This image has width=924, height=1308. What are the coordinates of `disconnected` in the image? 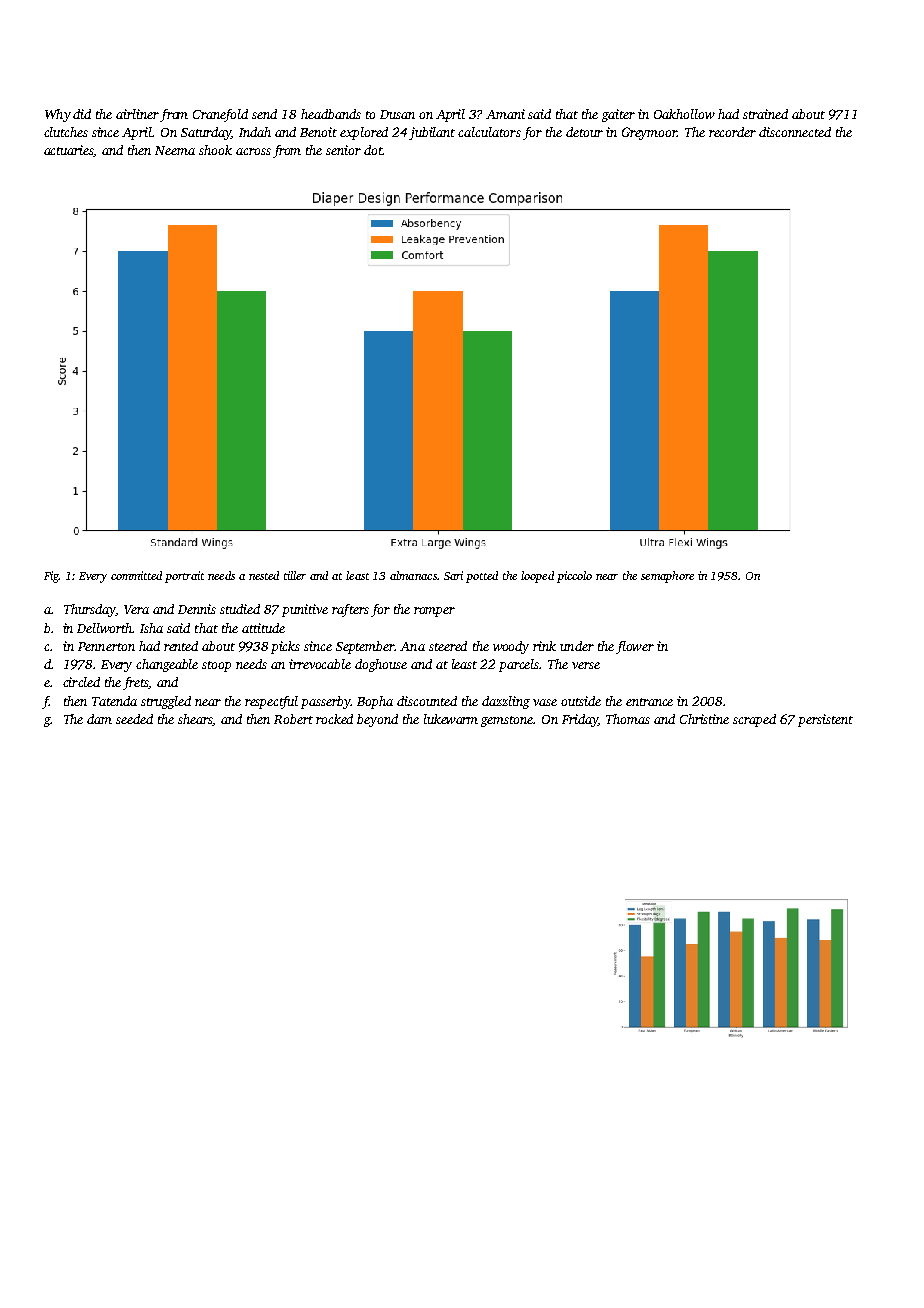 It's located at (795, 132).
